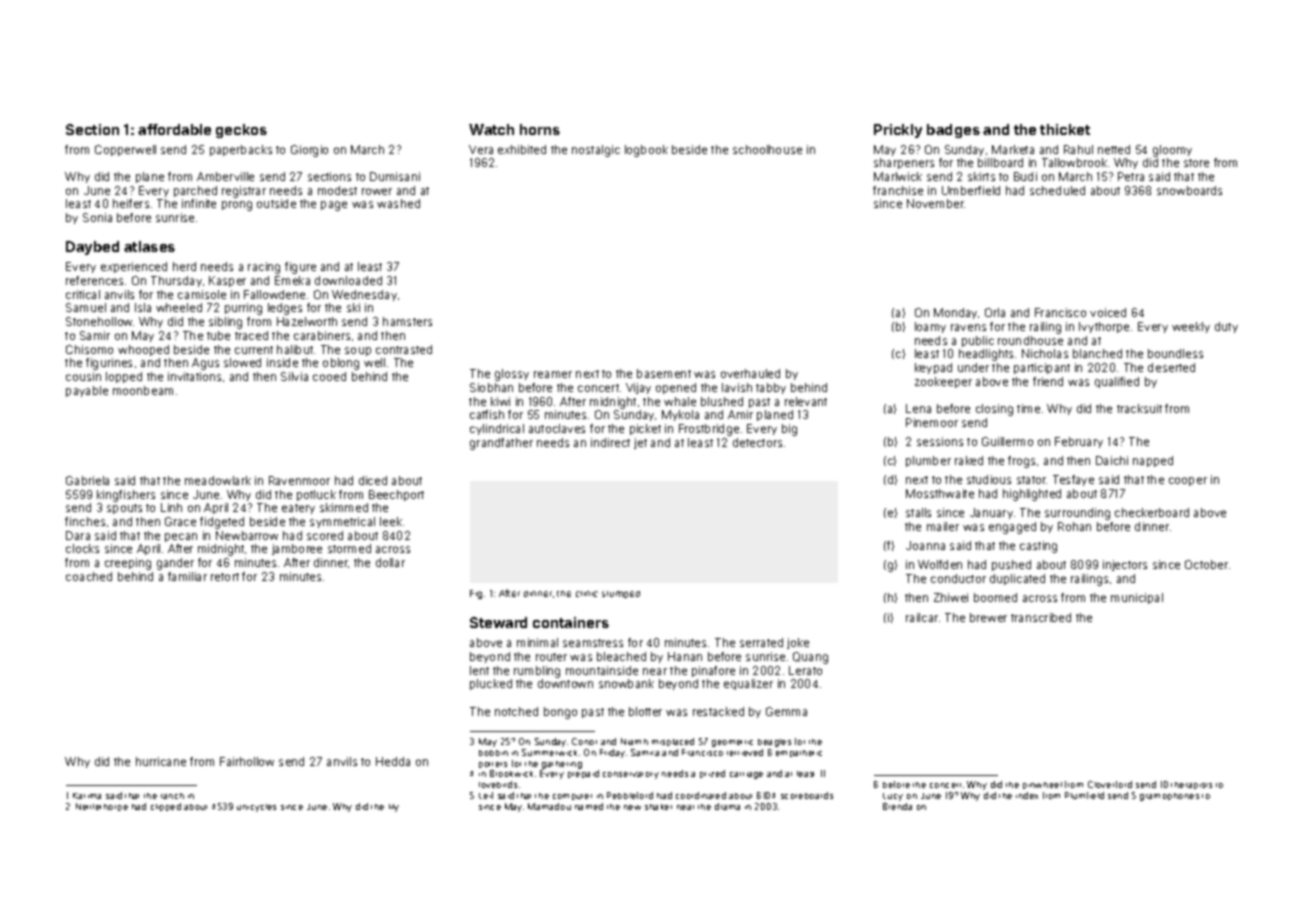  Describe the element at coordinates (1191, 785) in the screenshot. I see `therapists` at that location.
